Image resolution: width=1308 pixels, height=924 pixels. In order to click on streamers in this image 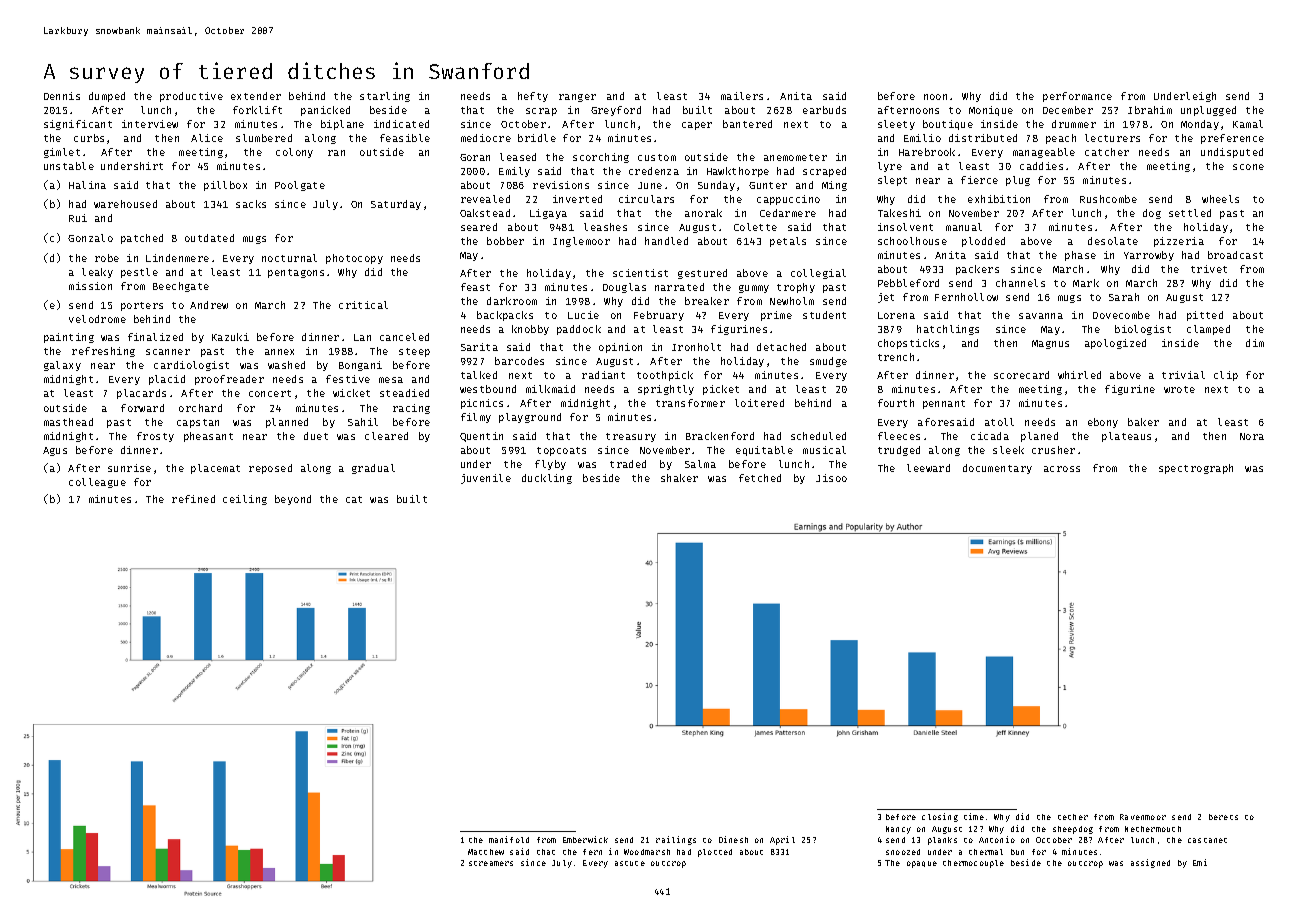, I will do `click(491, 863)`.
